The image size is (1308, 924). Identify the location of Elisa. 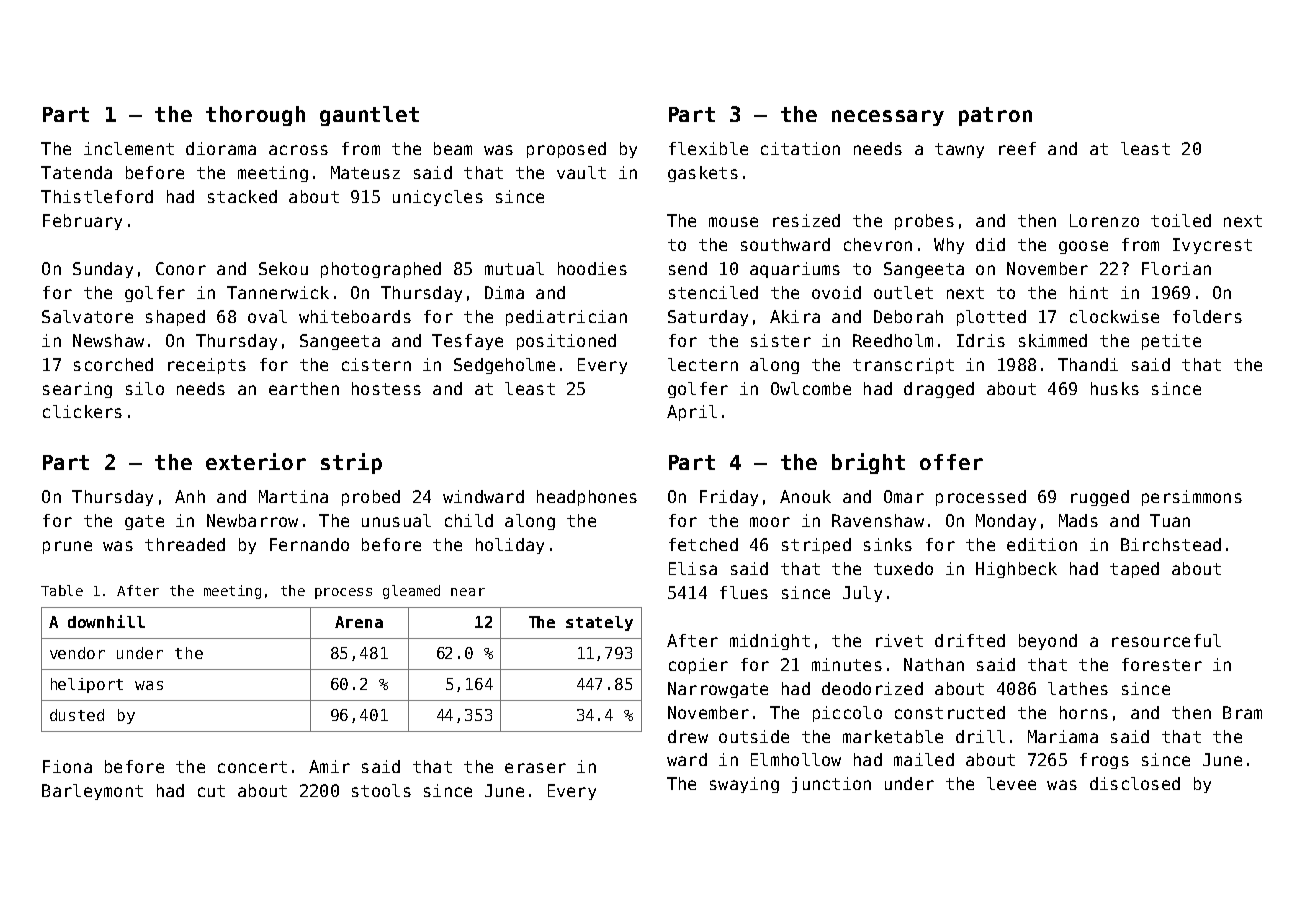
(693, 568).
